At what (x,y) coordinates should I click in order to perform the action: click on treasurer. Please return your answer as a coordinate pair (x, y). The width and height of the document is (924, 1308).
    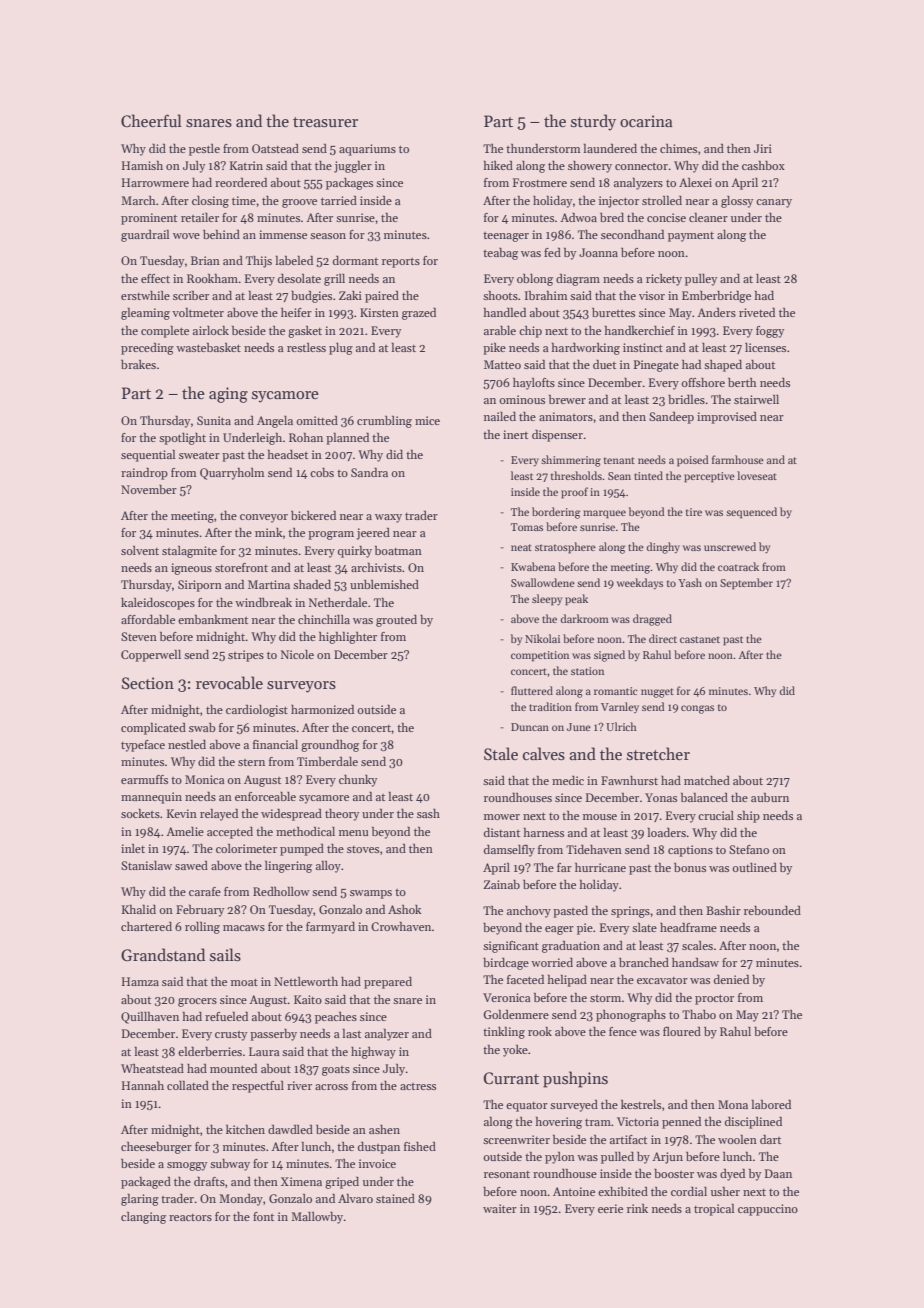
    Looking at the image, I should click on (325, 122).
